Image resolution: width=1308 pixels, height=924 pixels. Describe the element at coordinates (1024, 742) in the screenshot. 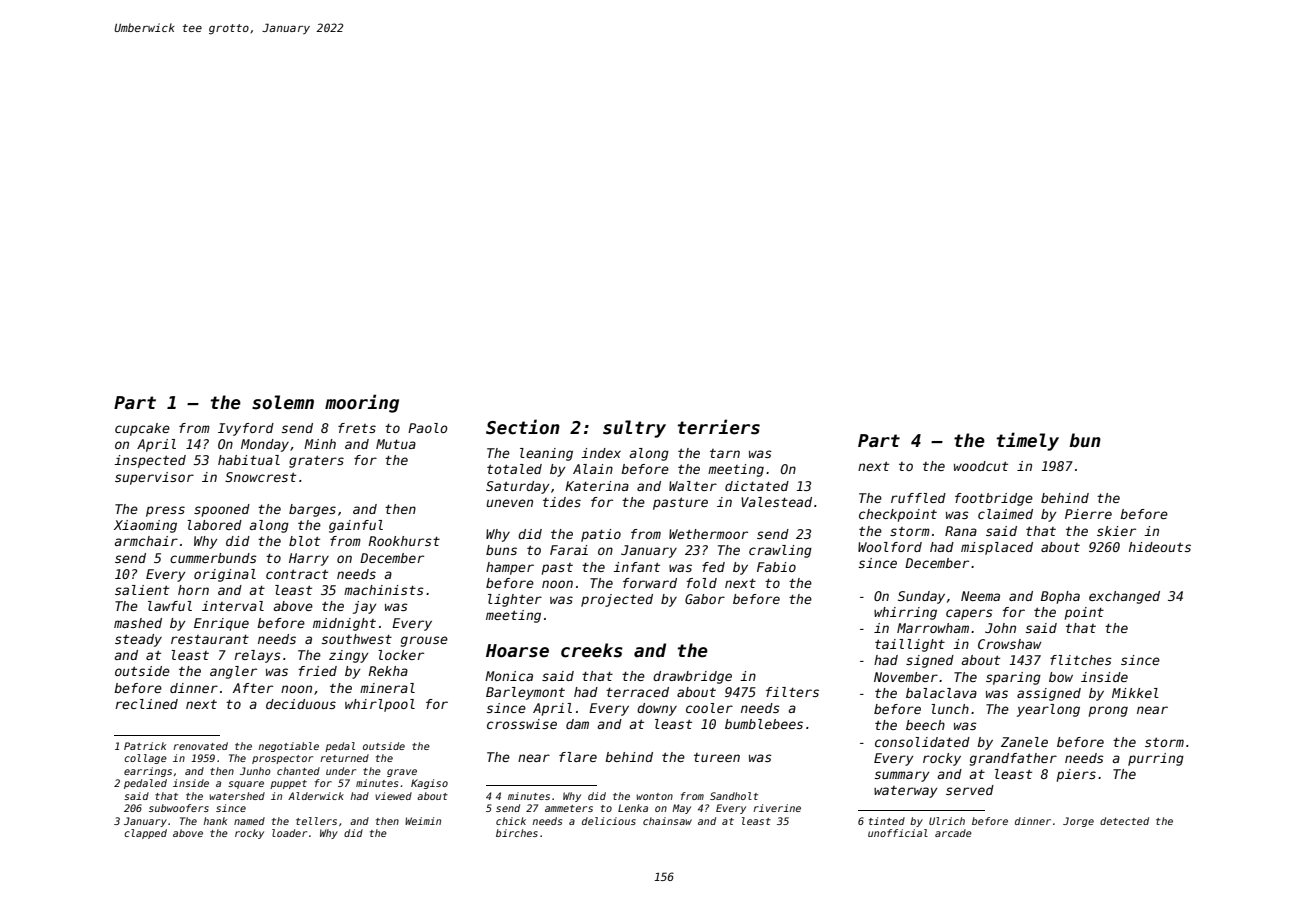

I see `Zanele` at that location.
